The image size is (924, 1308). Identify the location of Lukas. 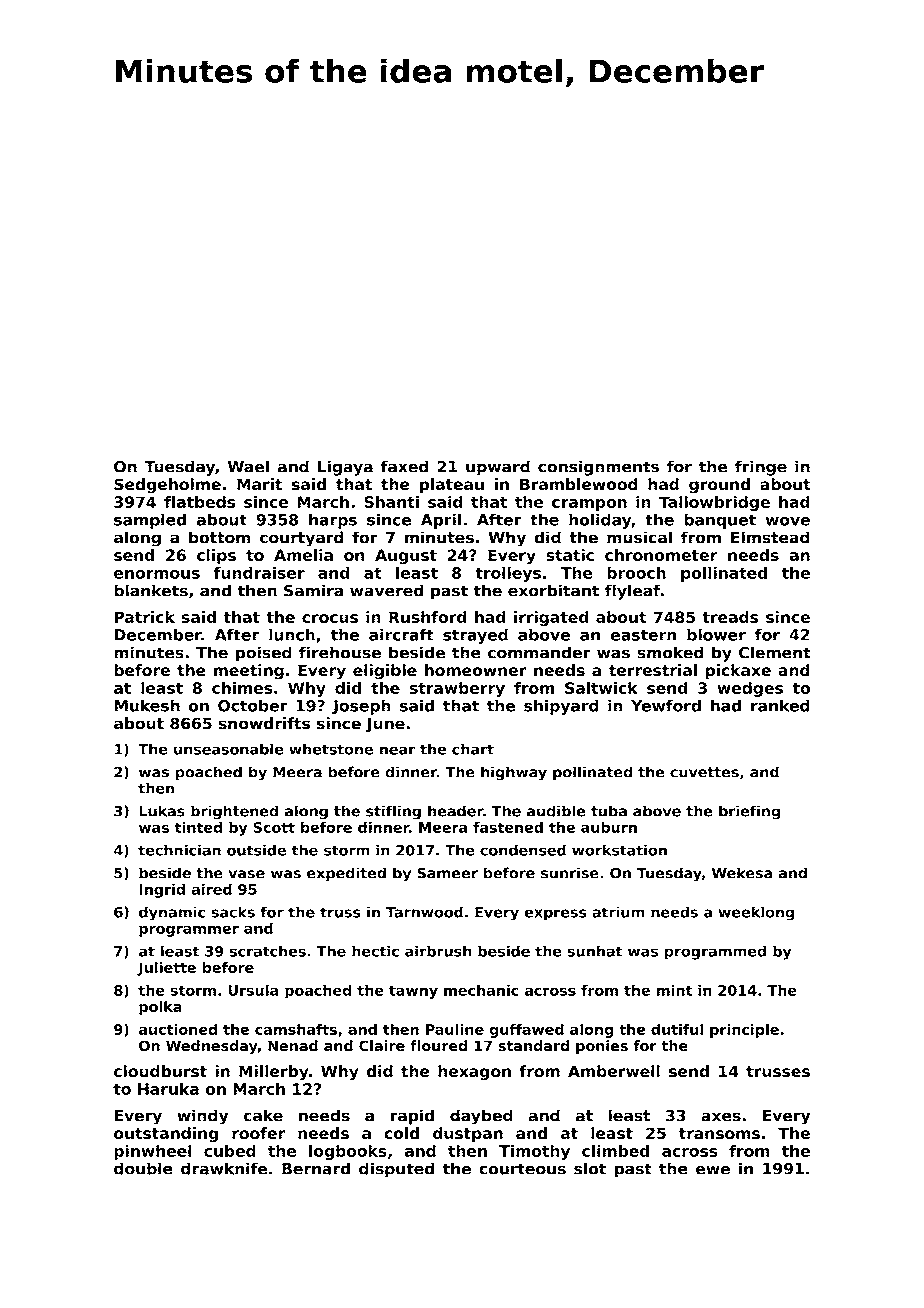
(162, 811).
